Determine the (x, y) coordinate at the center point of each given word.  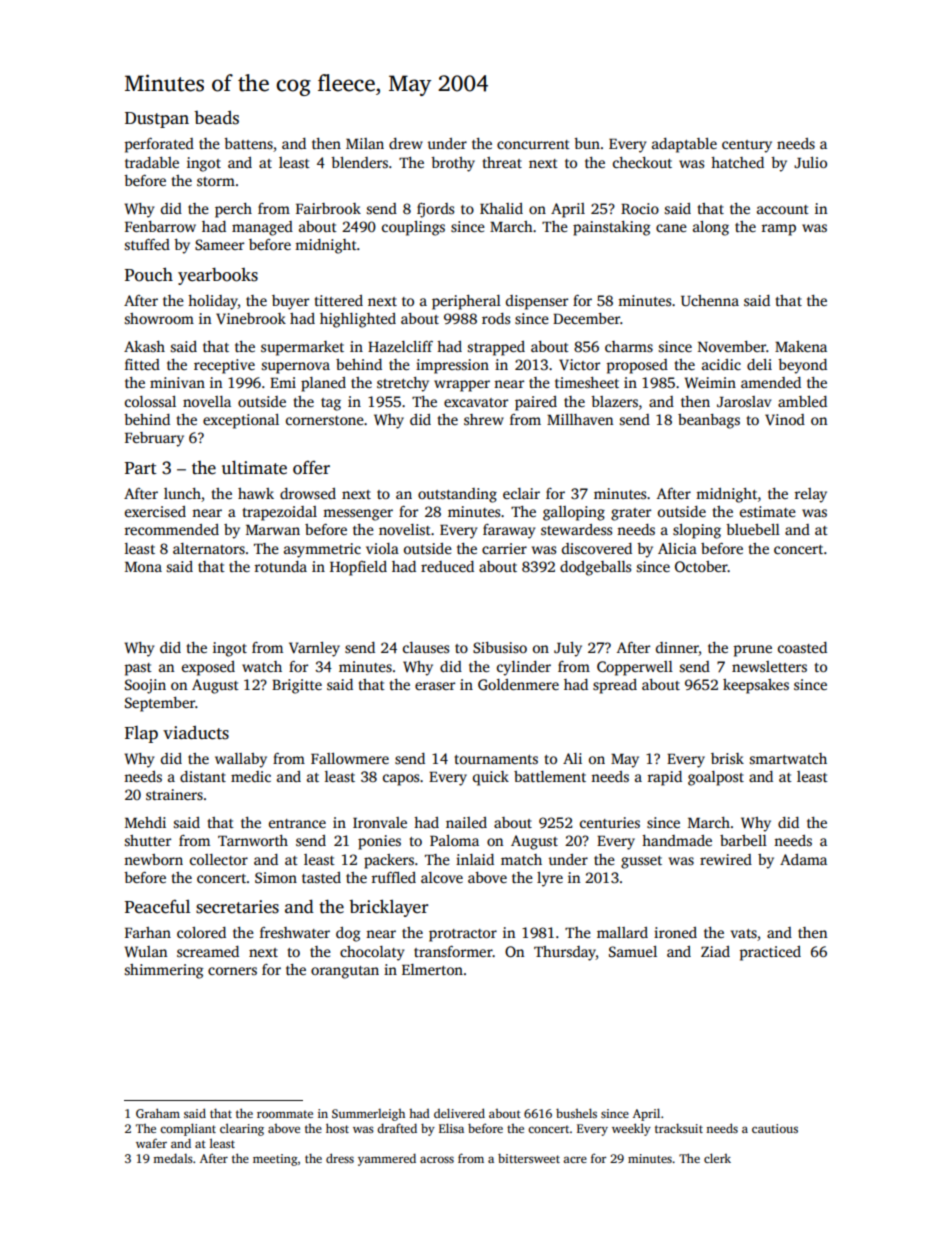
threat (502, 162)
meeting (275, 1160)
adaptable (684, 145)
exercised (155, 511)
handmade (677, 840)
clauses (426, 647)
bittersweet (529, 1158)
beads (216, 118)
